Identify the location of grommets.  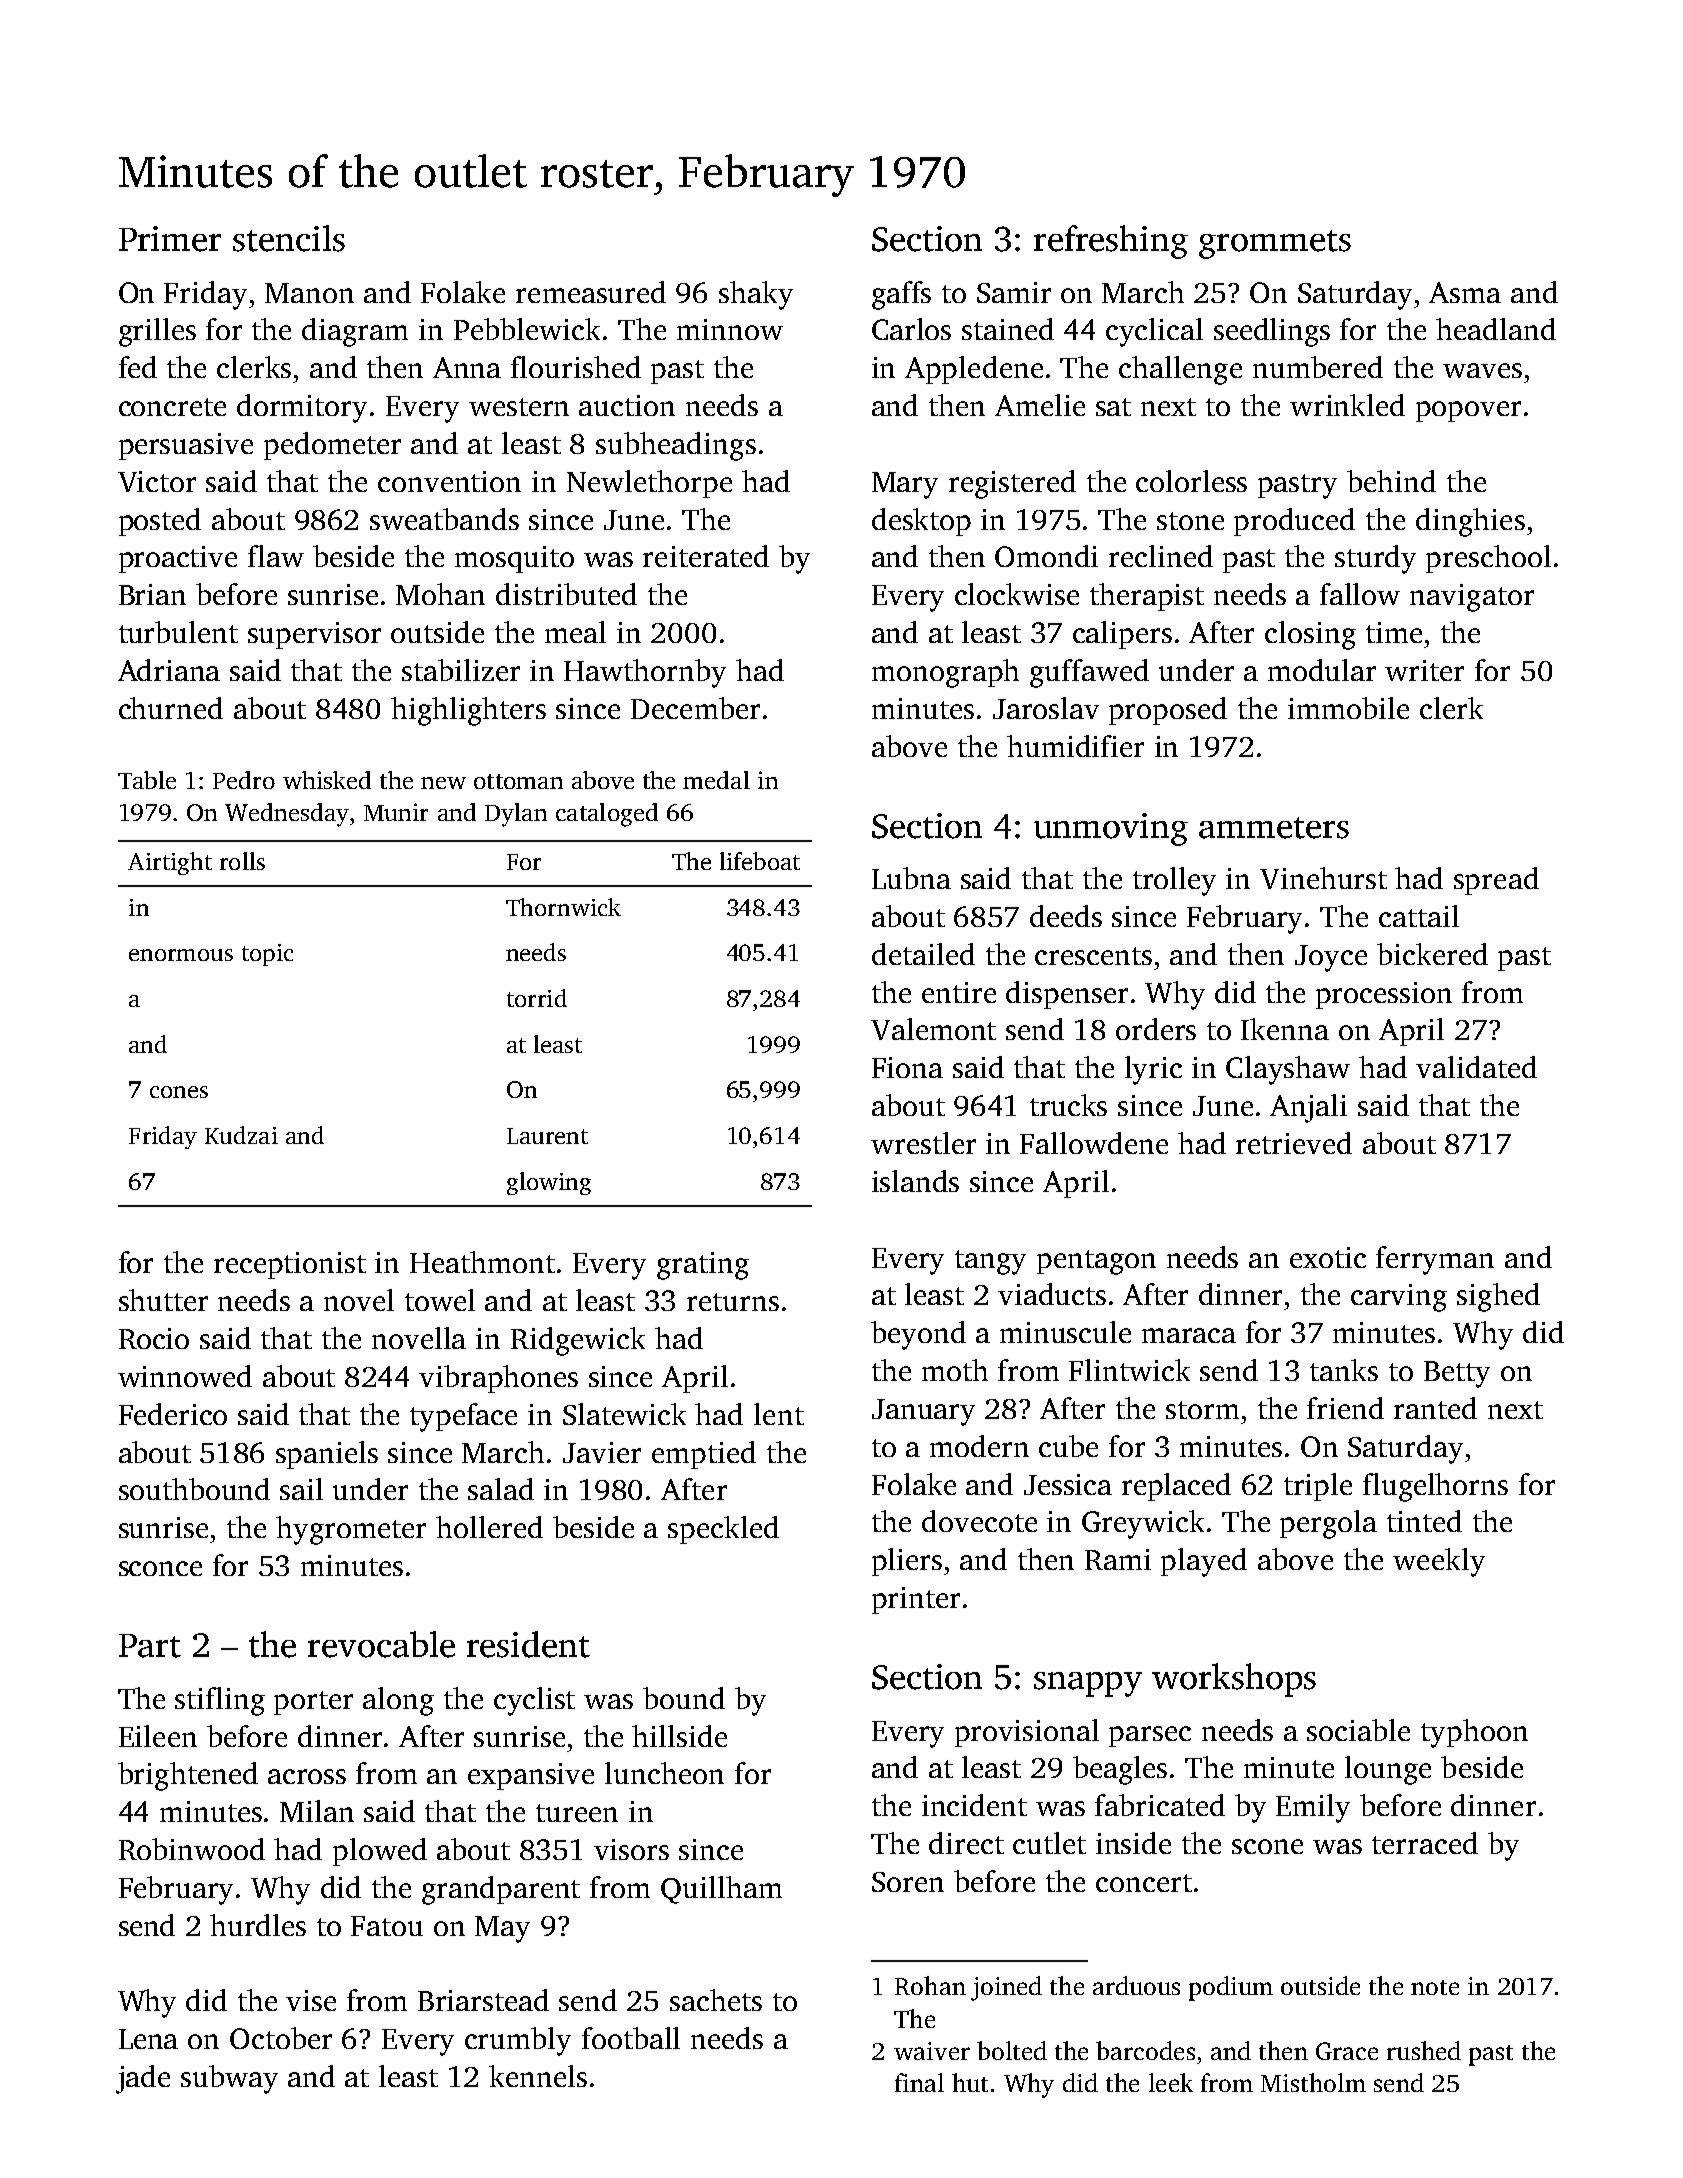
(1275, 244).
